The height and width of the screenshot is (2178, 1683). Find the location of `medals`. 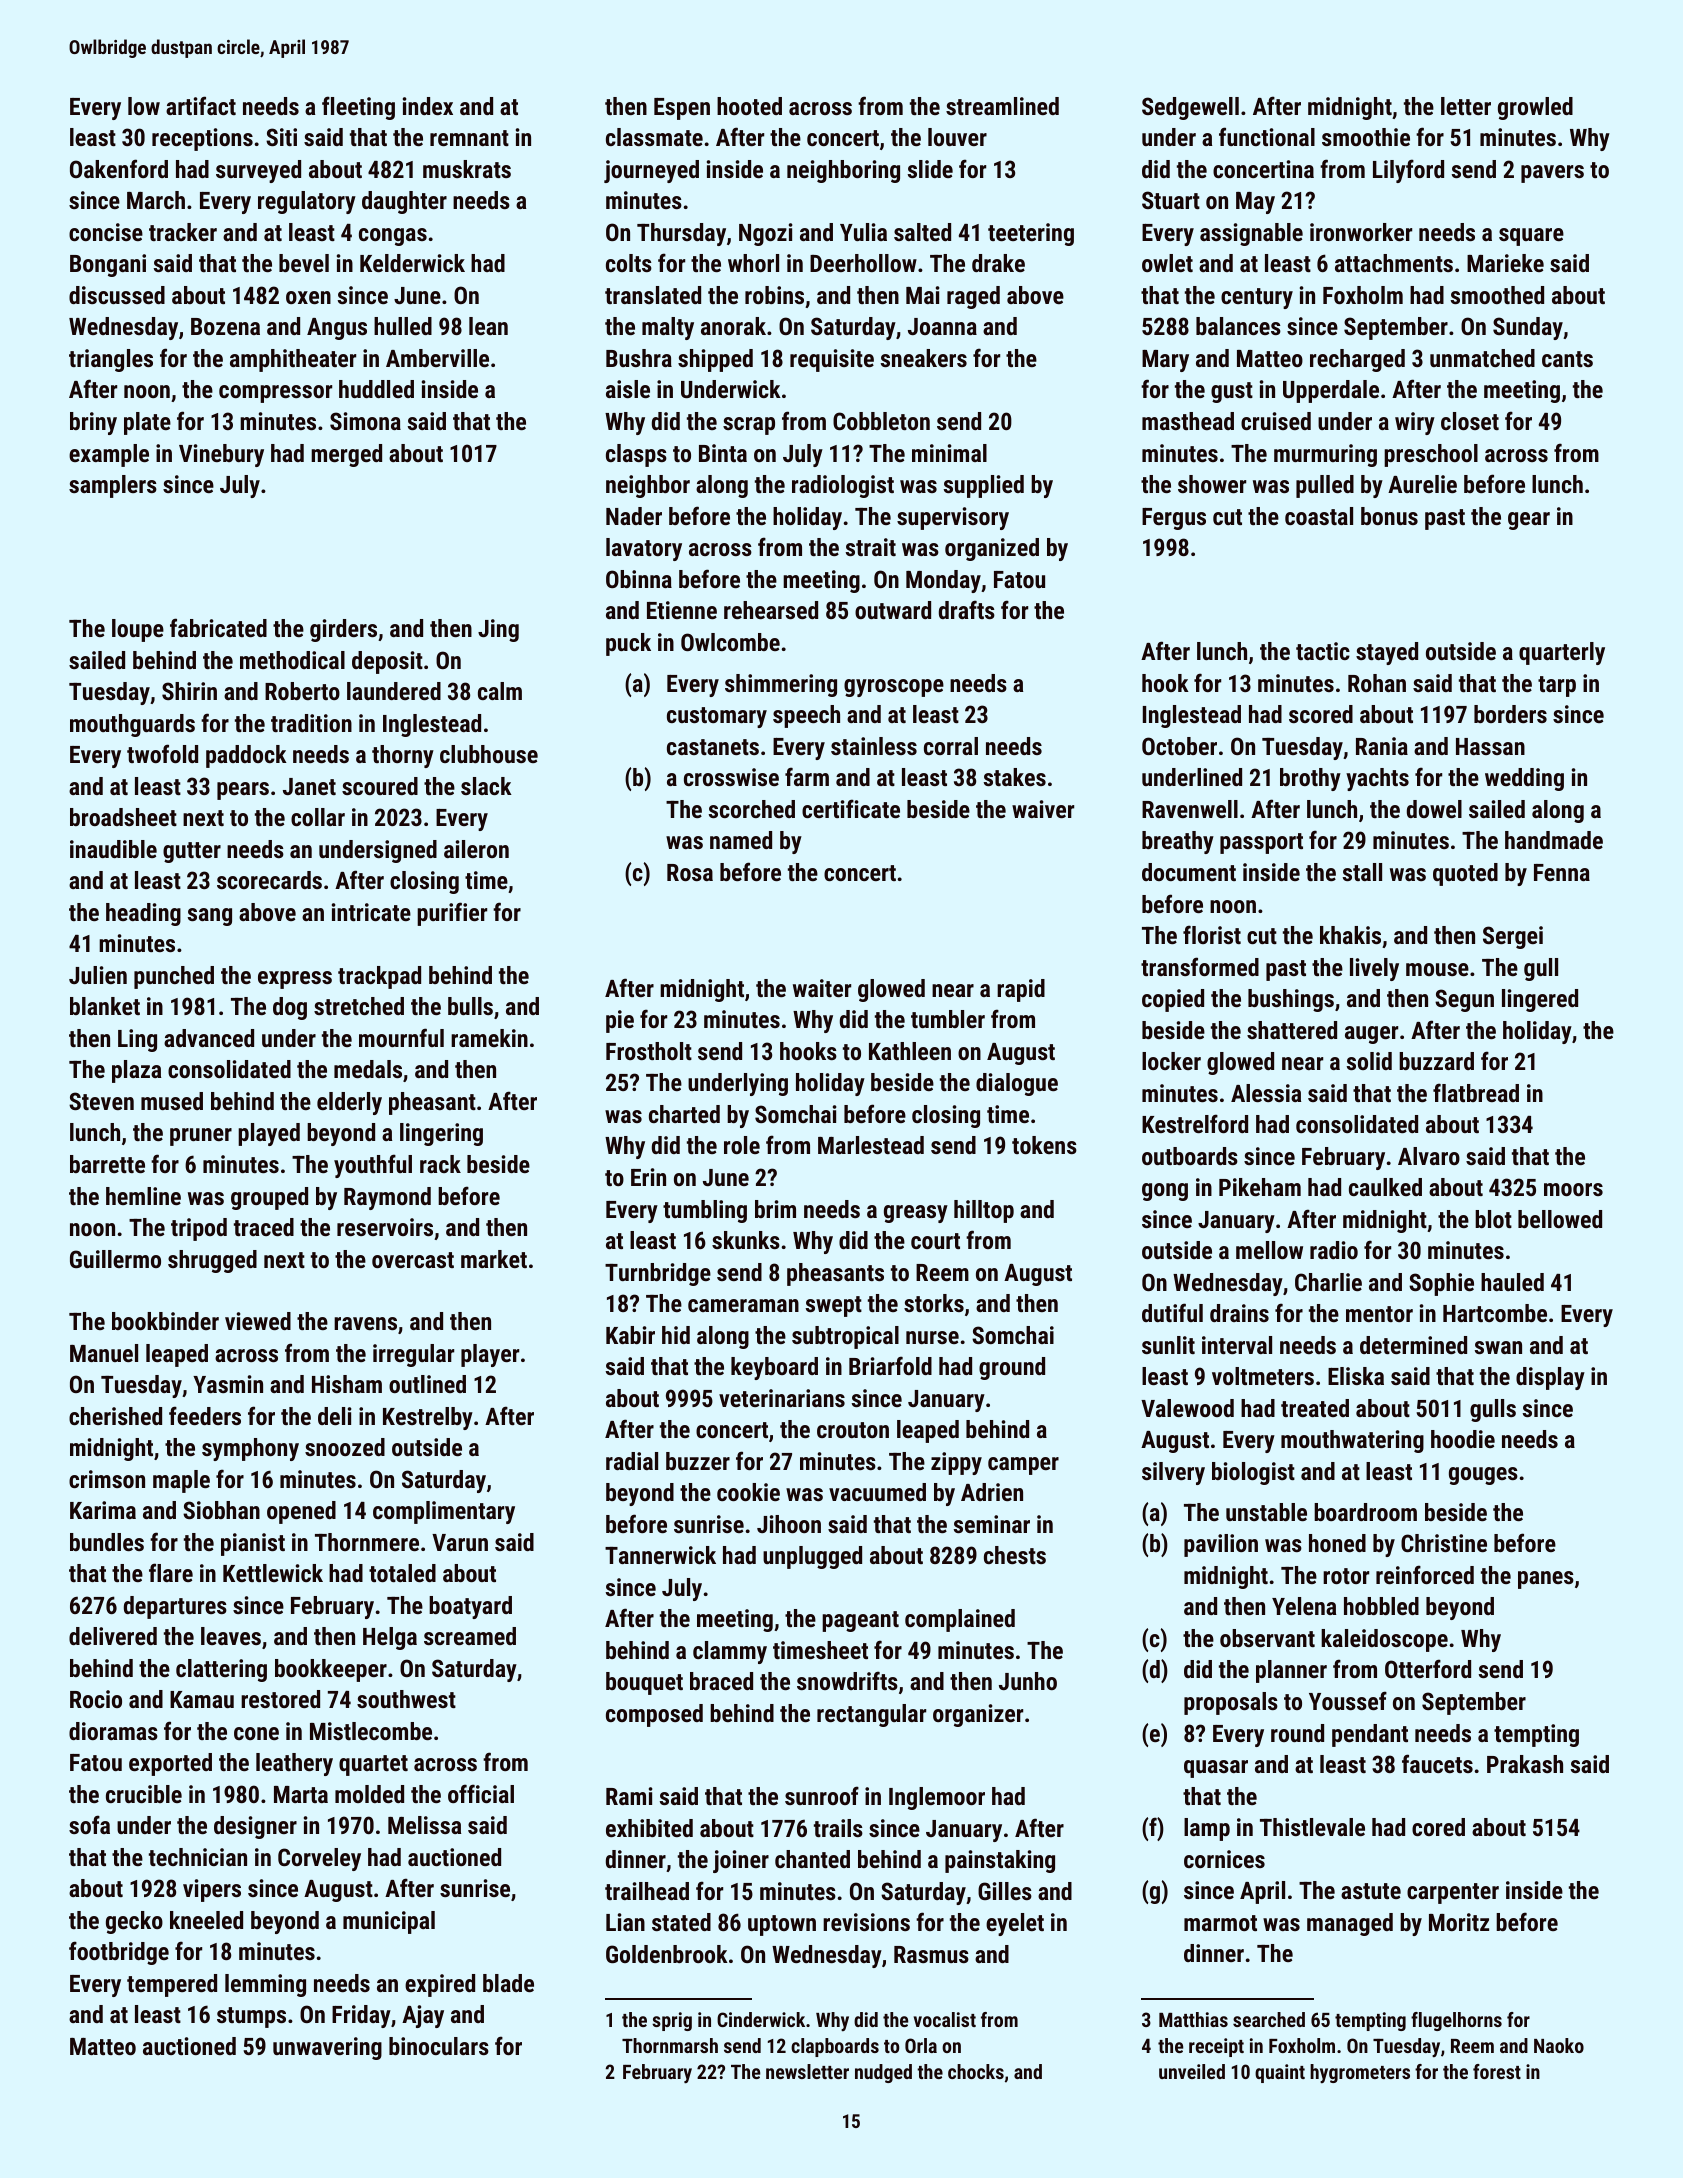

medals is located at coordinates (368, 1069).
